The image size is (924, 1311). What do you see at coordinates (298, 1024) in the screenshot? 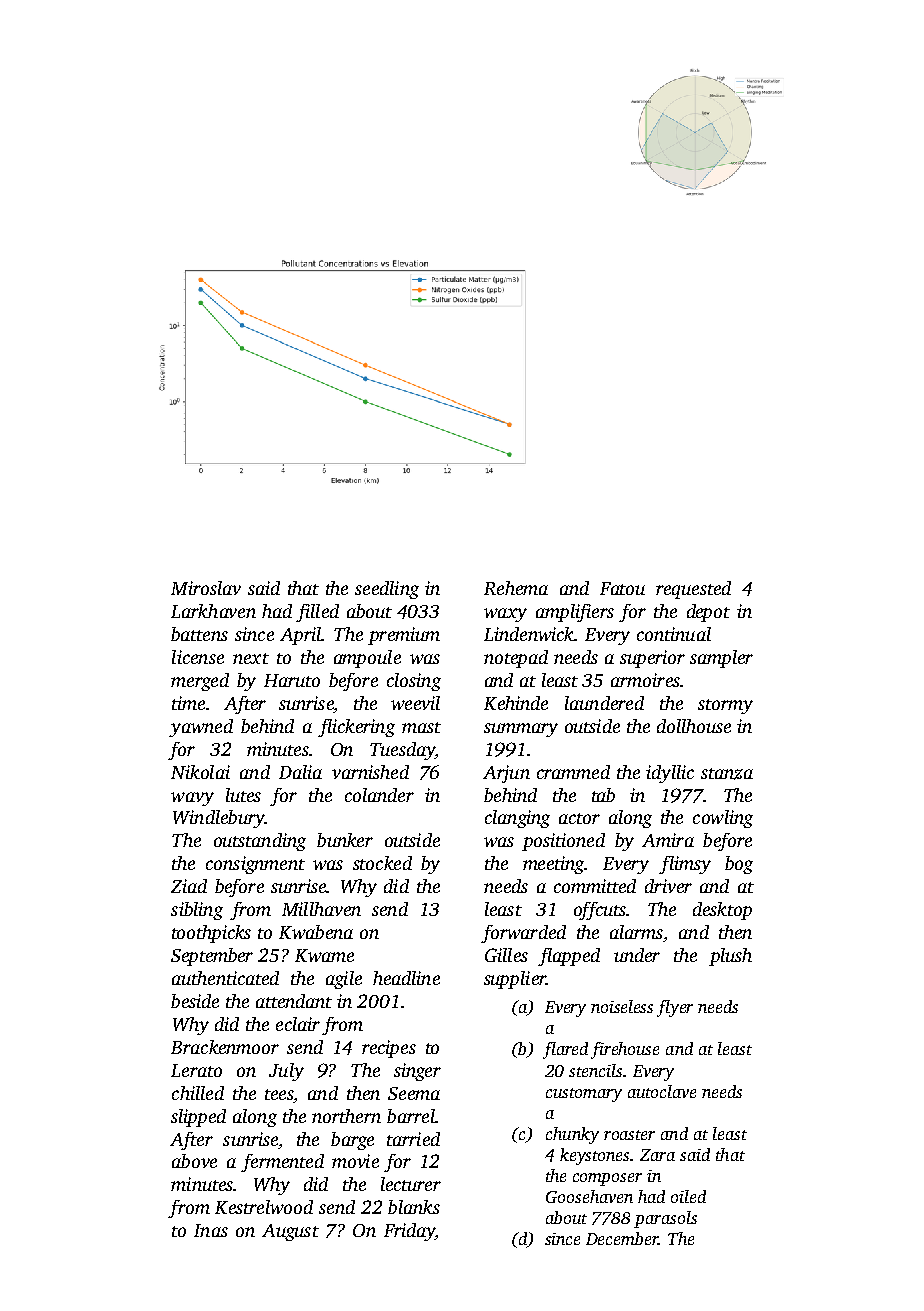
I see `eclair` at bounding box center [298, 1024].
